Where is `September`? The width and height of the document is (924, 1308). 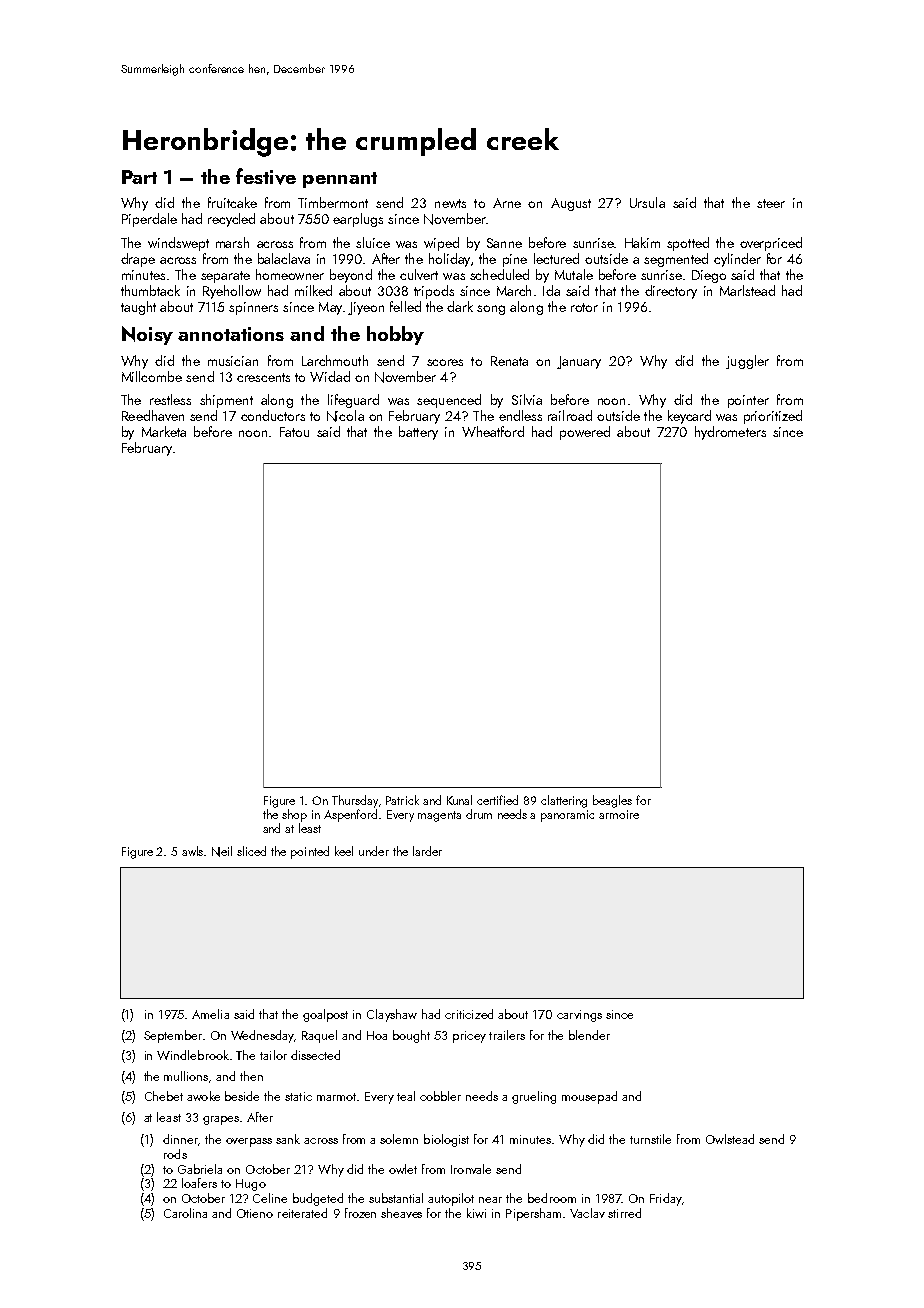
September is located at coordinates (173, 1036).
